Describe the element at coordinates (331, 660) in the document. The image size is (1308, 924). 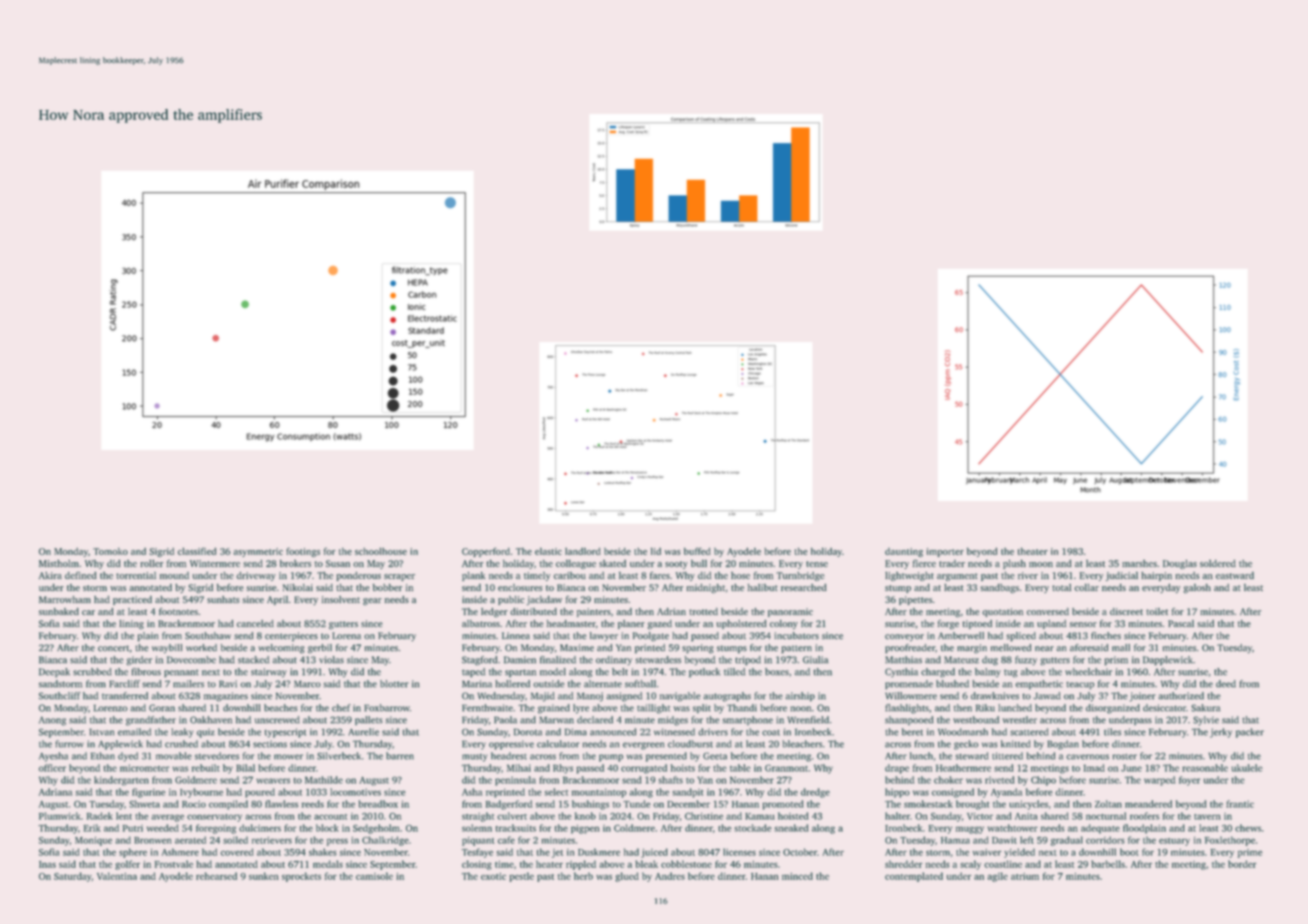
I see `violas` at that location.
